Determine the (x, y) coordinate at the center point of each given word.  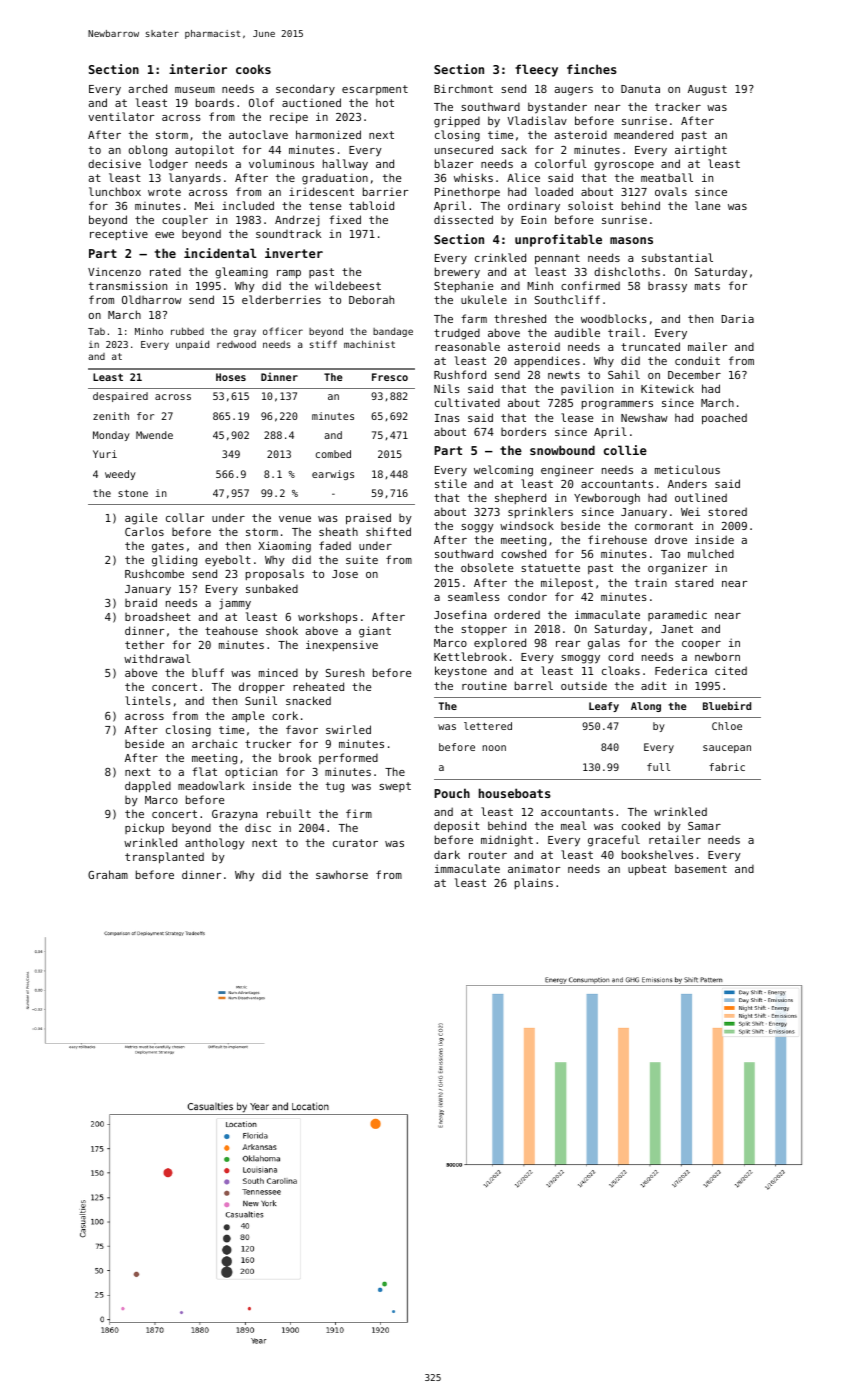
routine (484, 685)
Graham (108, 874)
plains (534, 883)
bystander (557, 108)
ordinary (534, 207)
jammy (235, 604)
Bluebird (727, 705)
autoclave (258, 134)
